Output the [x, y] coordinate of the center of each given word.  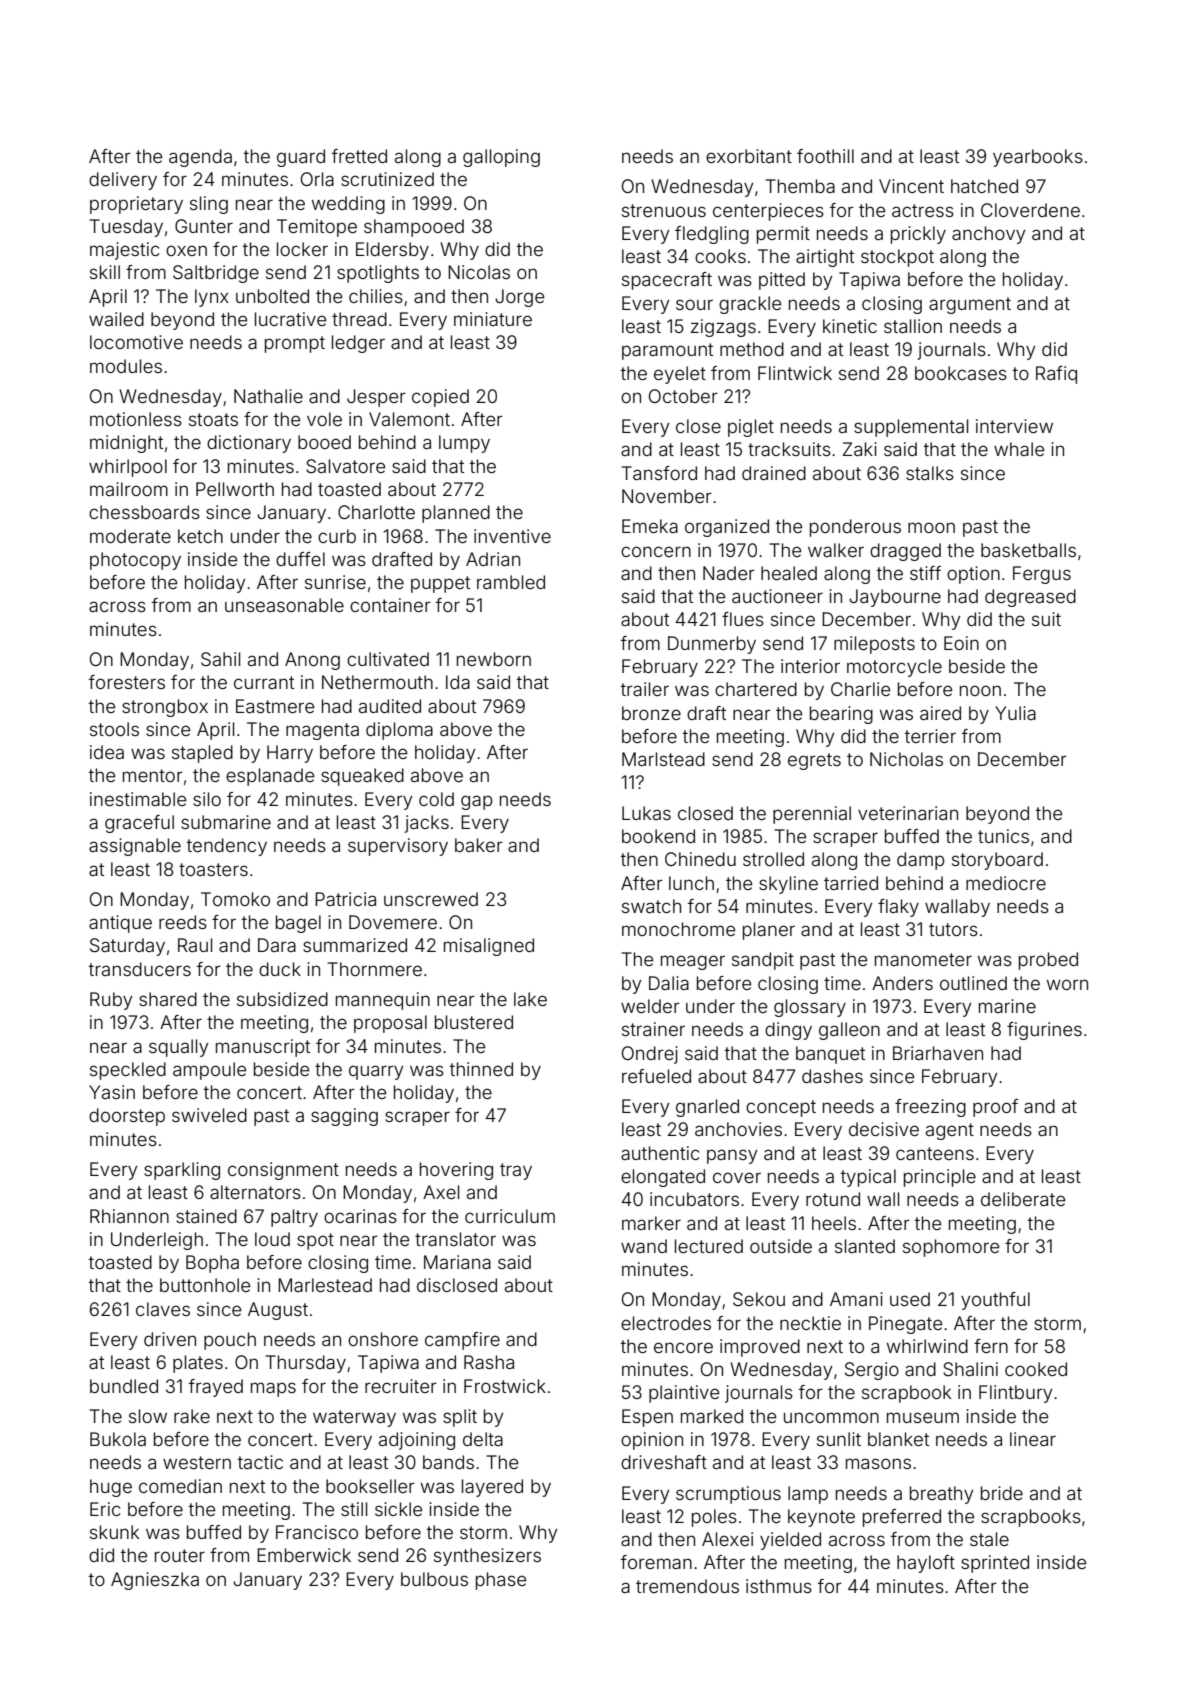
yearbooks [1038, 158]
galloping [501, 158]
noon [980, 690]
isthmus [779, 1586]
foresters [127, 682]
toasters [213, 869]
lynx [212, 298]
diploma [399, 731]
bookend [658, 836]
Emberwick [304, 1555]
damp [921, 861]
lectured [709, 1246]
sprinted [995, 1564]
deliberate [1023, 1199]
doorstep [127, 1117]
